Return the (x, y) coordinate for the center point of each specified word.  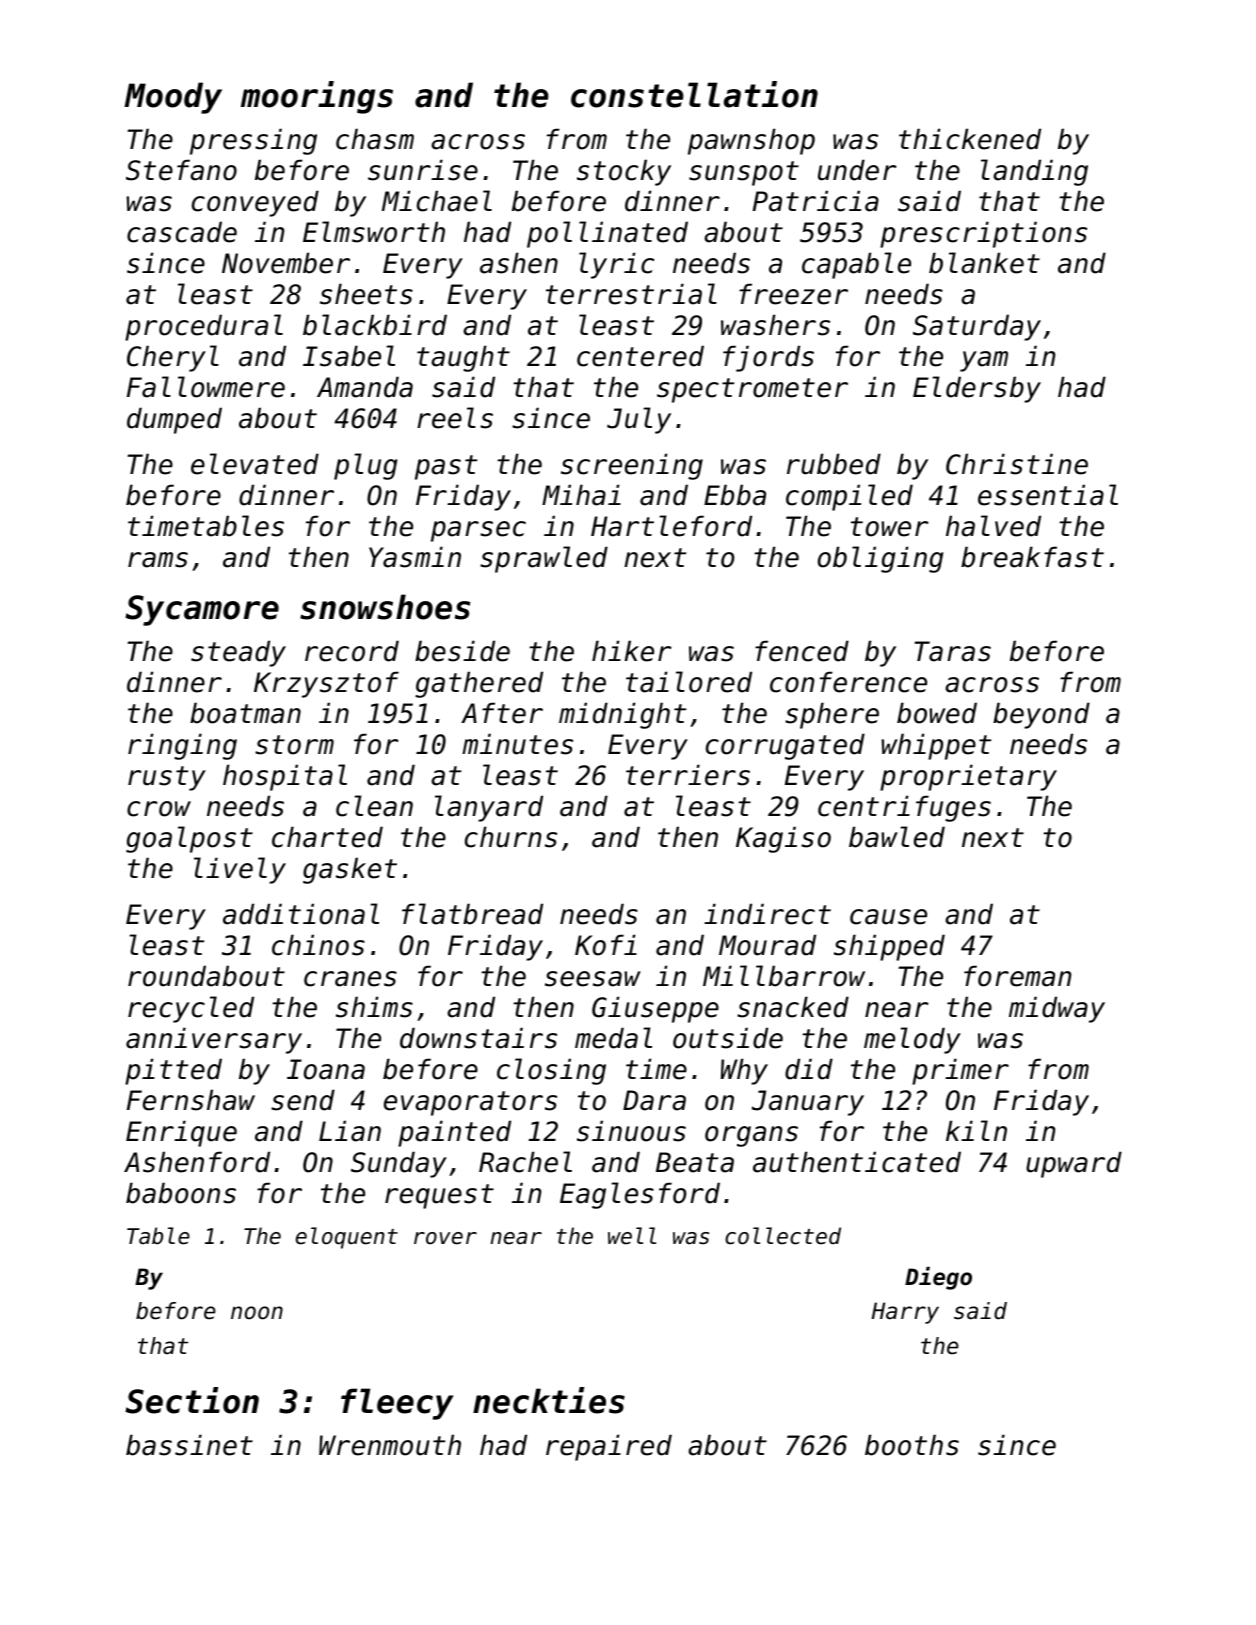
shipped (889, 947)
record (352, 651)
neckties (549, 1400)
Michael (437, 201)
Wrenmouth (390, 1445)
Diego (938, 1278)
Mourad (767, 945)
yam (984, 361)
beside (462, 651)
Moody (173, 98)
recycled (191, 1009)
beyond (1041, 715)
